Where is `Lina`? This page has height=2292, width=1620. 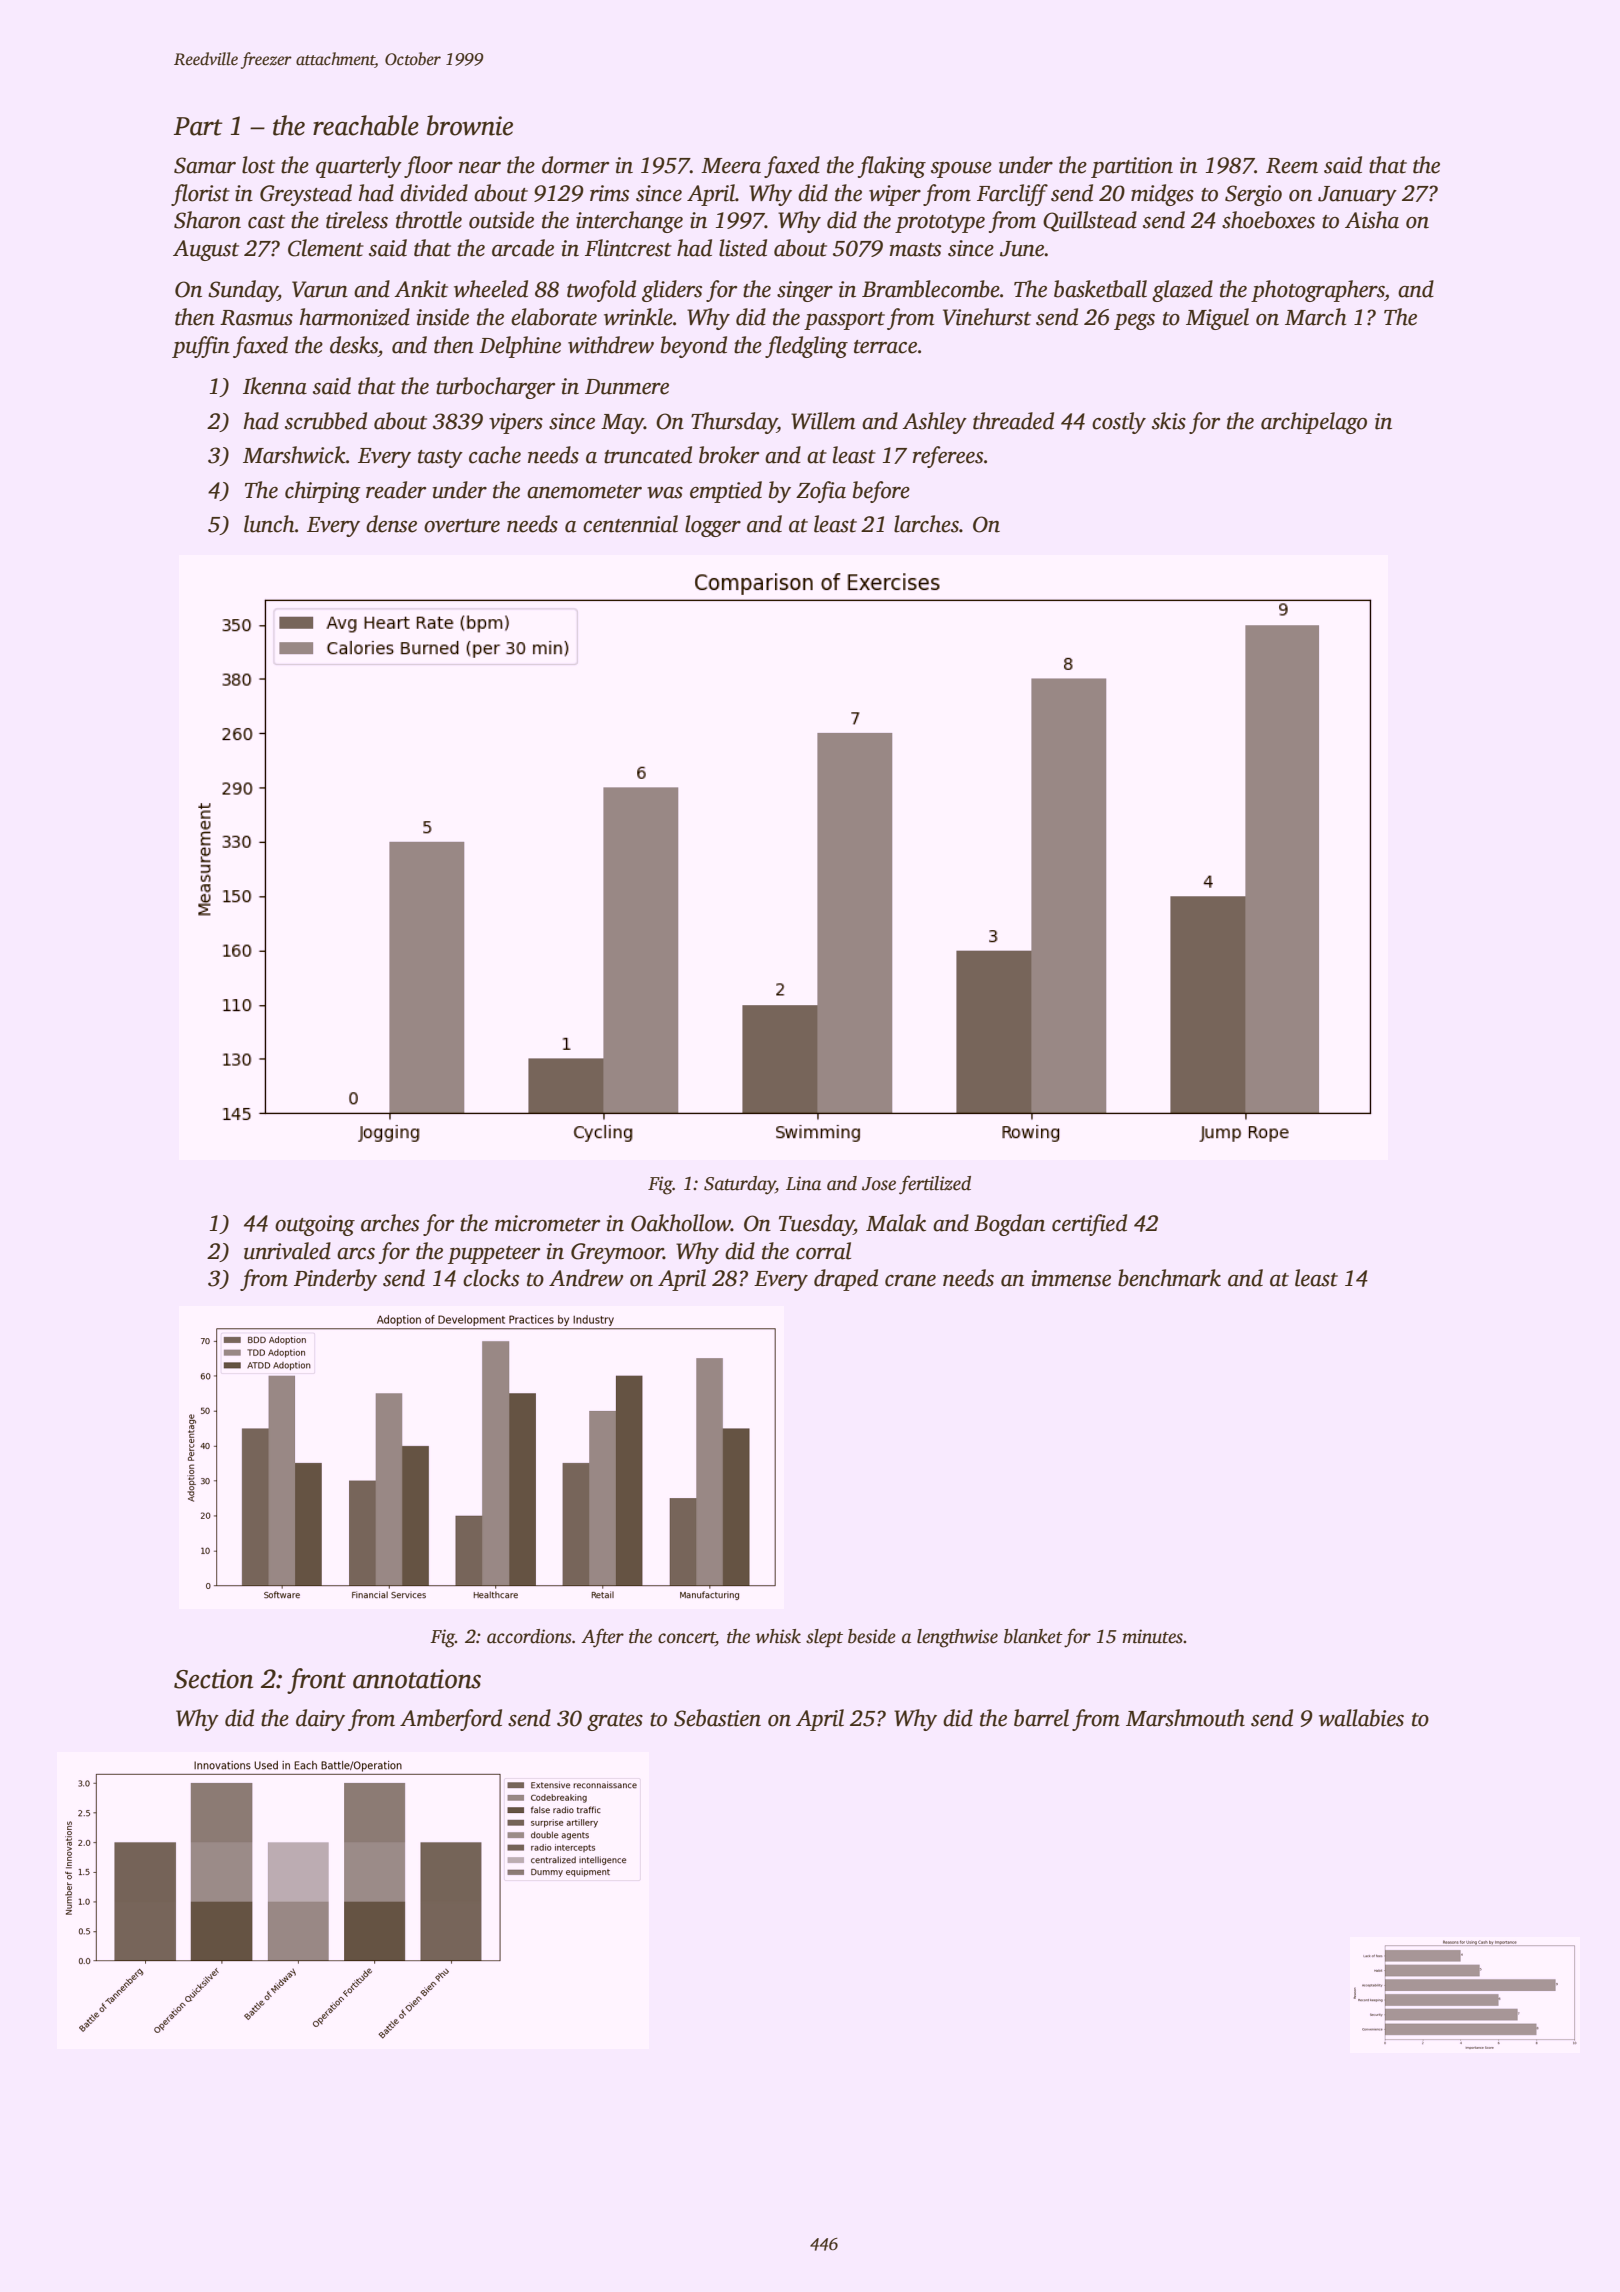 Lina is located at coordinates (803, 1183).
